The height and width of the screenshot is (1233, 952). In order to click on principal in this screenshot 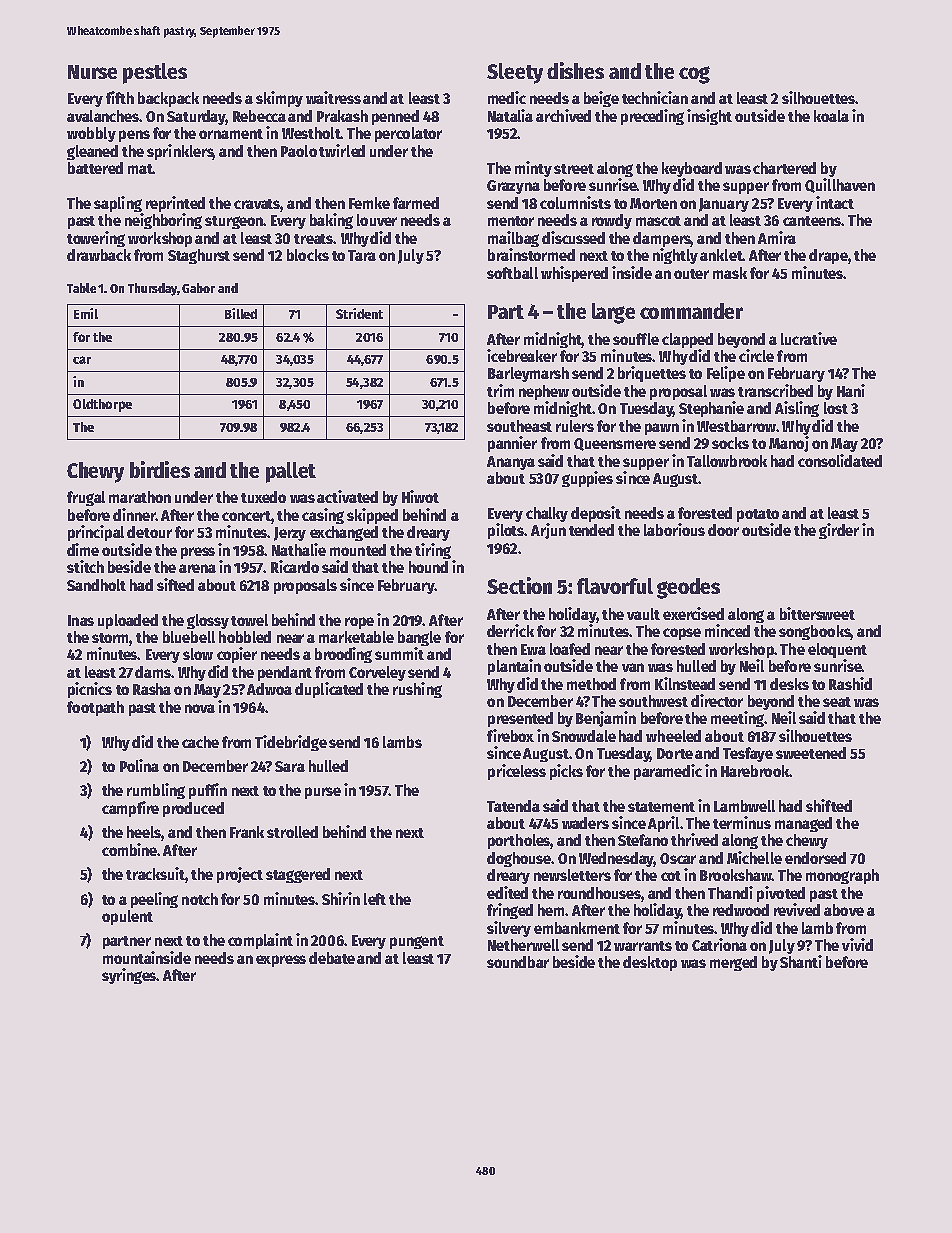, I will do `click(96, 533)`.
